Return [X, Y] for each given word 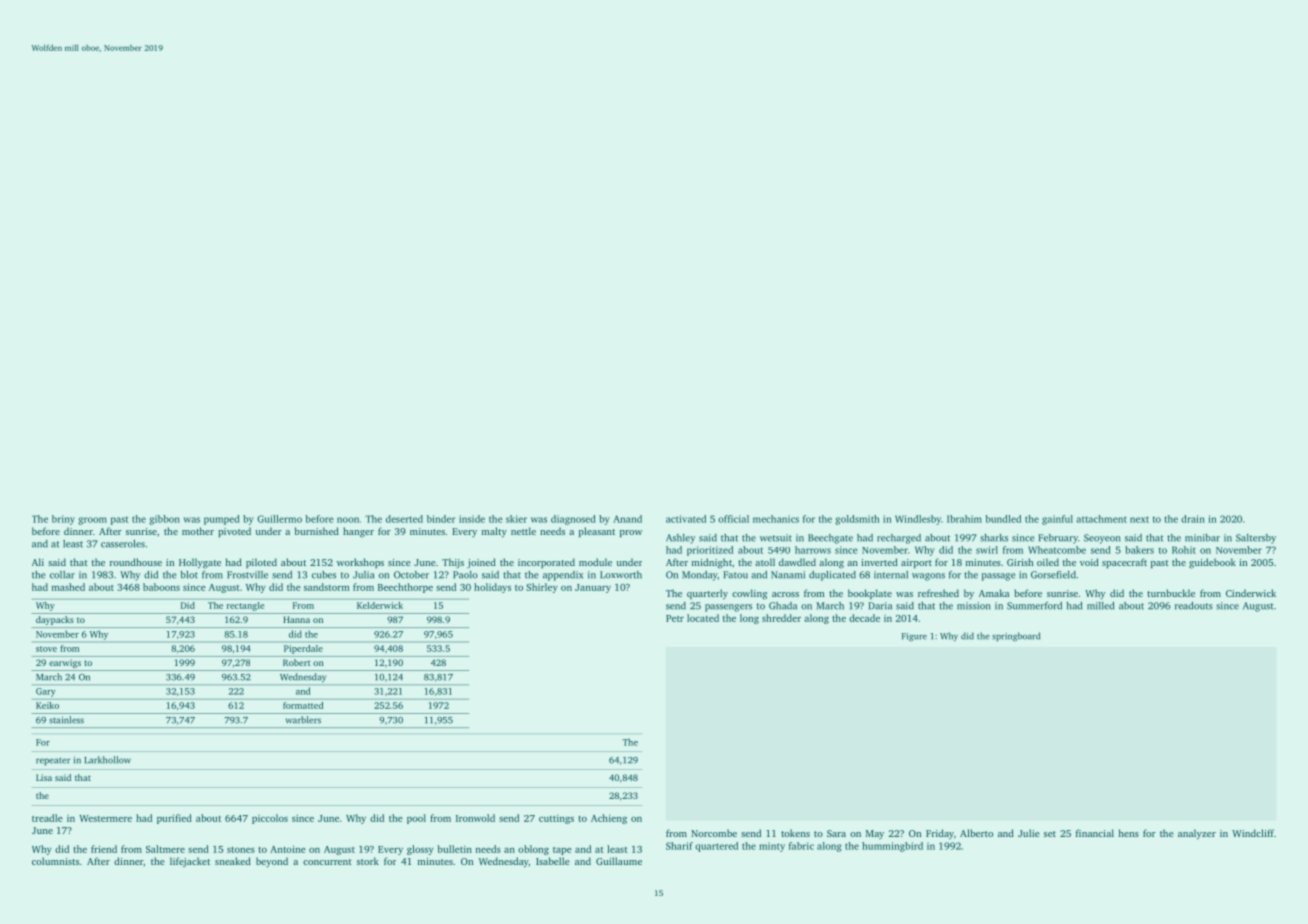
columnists [55, 861]
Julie [1029, 833]
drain [1193, 519]
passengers [728, 608]
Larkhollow [107, 760]
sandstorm [327, 587]
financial [1095, 833]
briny [63, 520]
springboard [1016, 637]
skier [516, 519]
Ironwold [475, 818]
